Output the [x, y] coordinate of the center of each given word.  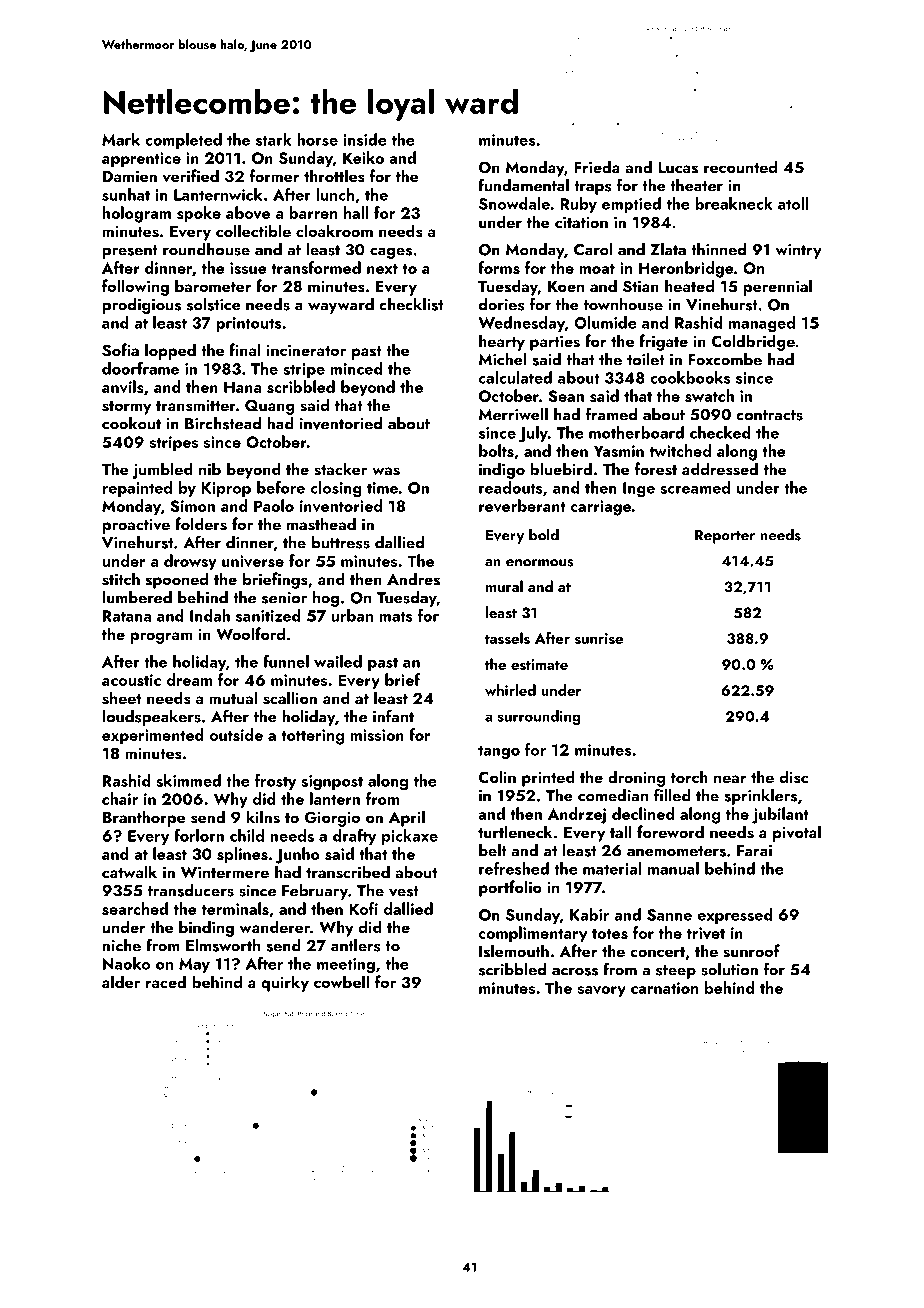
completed [183, 141]
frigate [663, 342]
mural [504, 586]
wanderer [275, 926]
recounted [740, 166]
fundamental [523, 185]
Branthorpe [144, 818]
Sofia [120, 350]
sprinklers [760, 797]
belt [493, 850]
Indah [210, 615]
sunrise [599, 638]
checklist [411, 304]
